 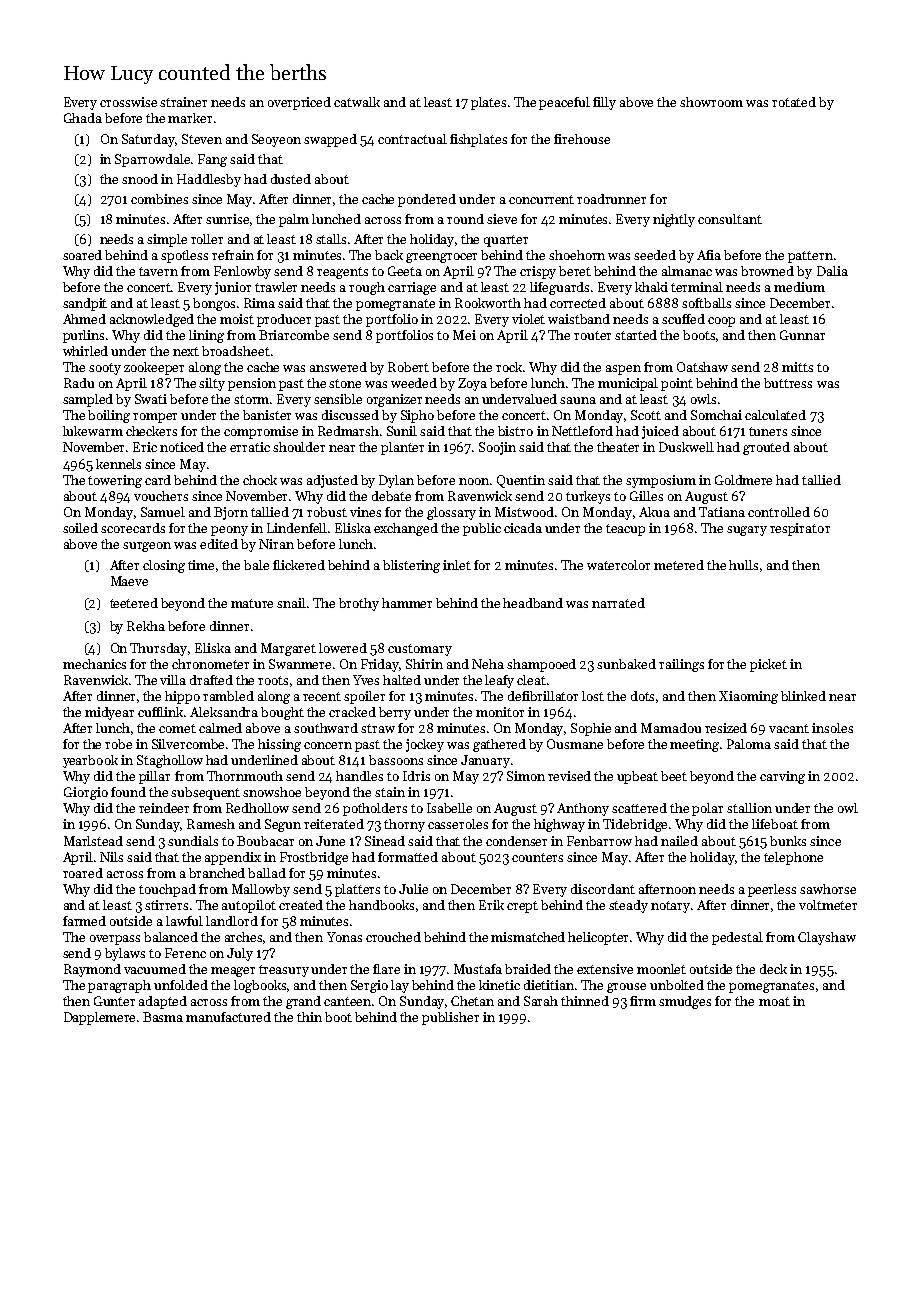 I want to click on rock, so click(x=509, y=367).
